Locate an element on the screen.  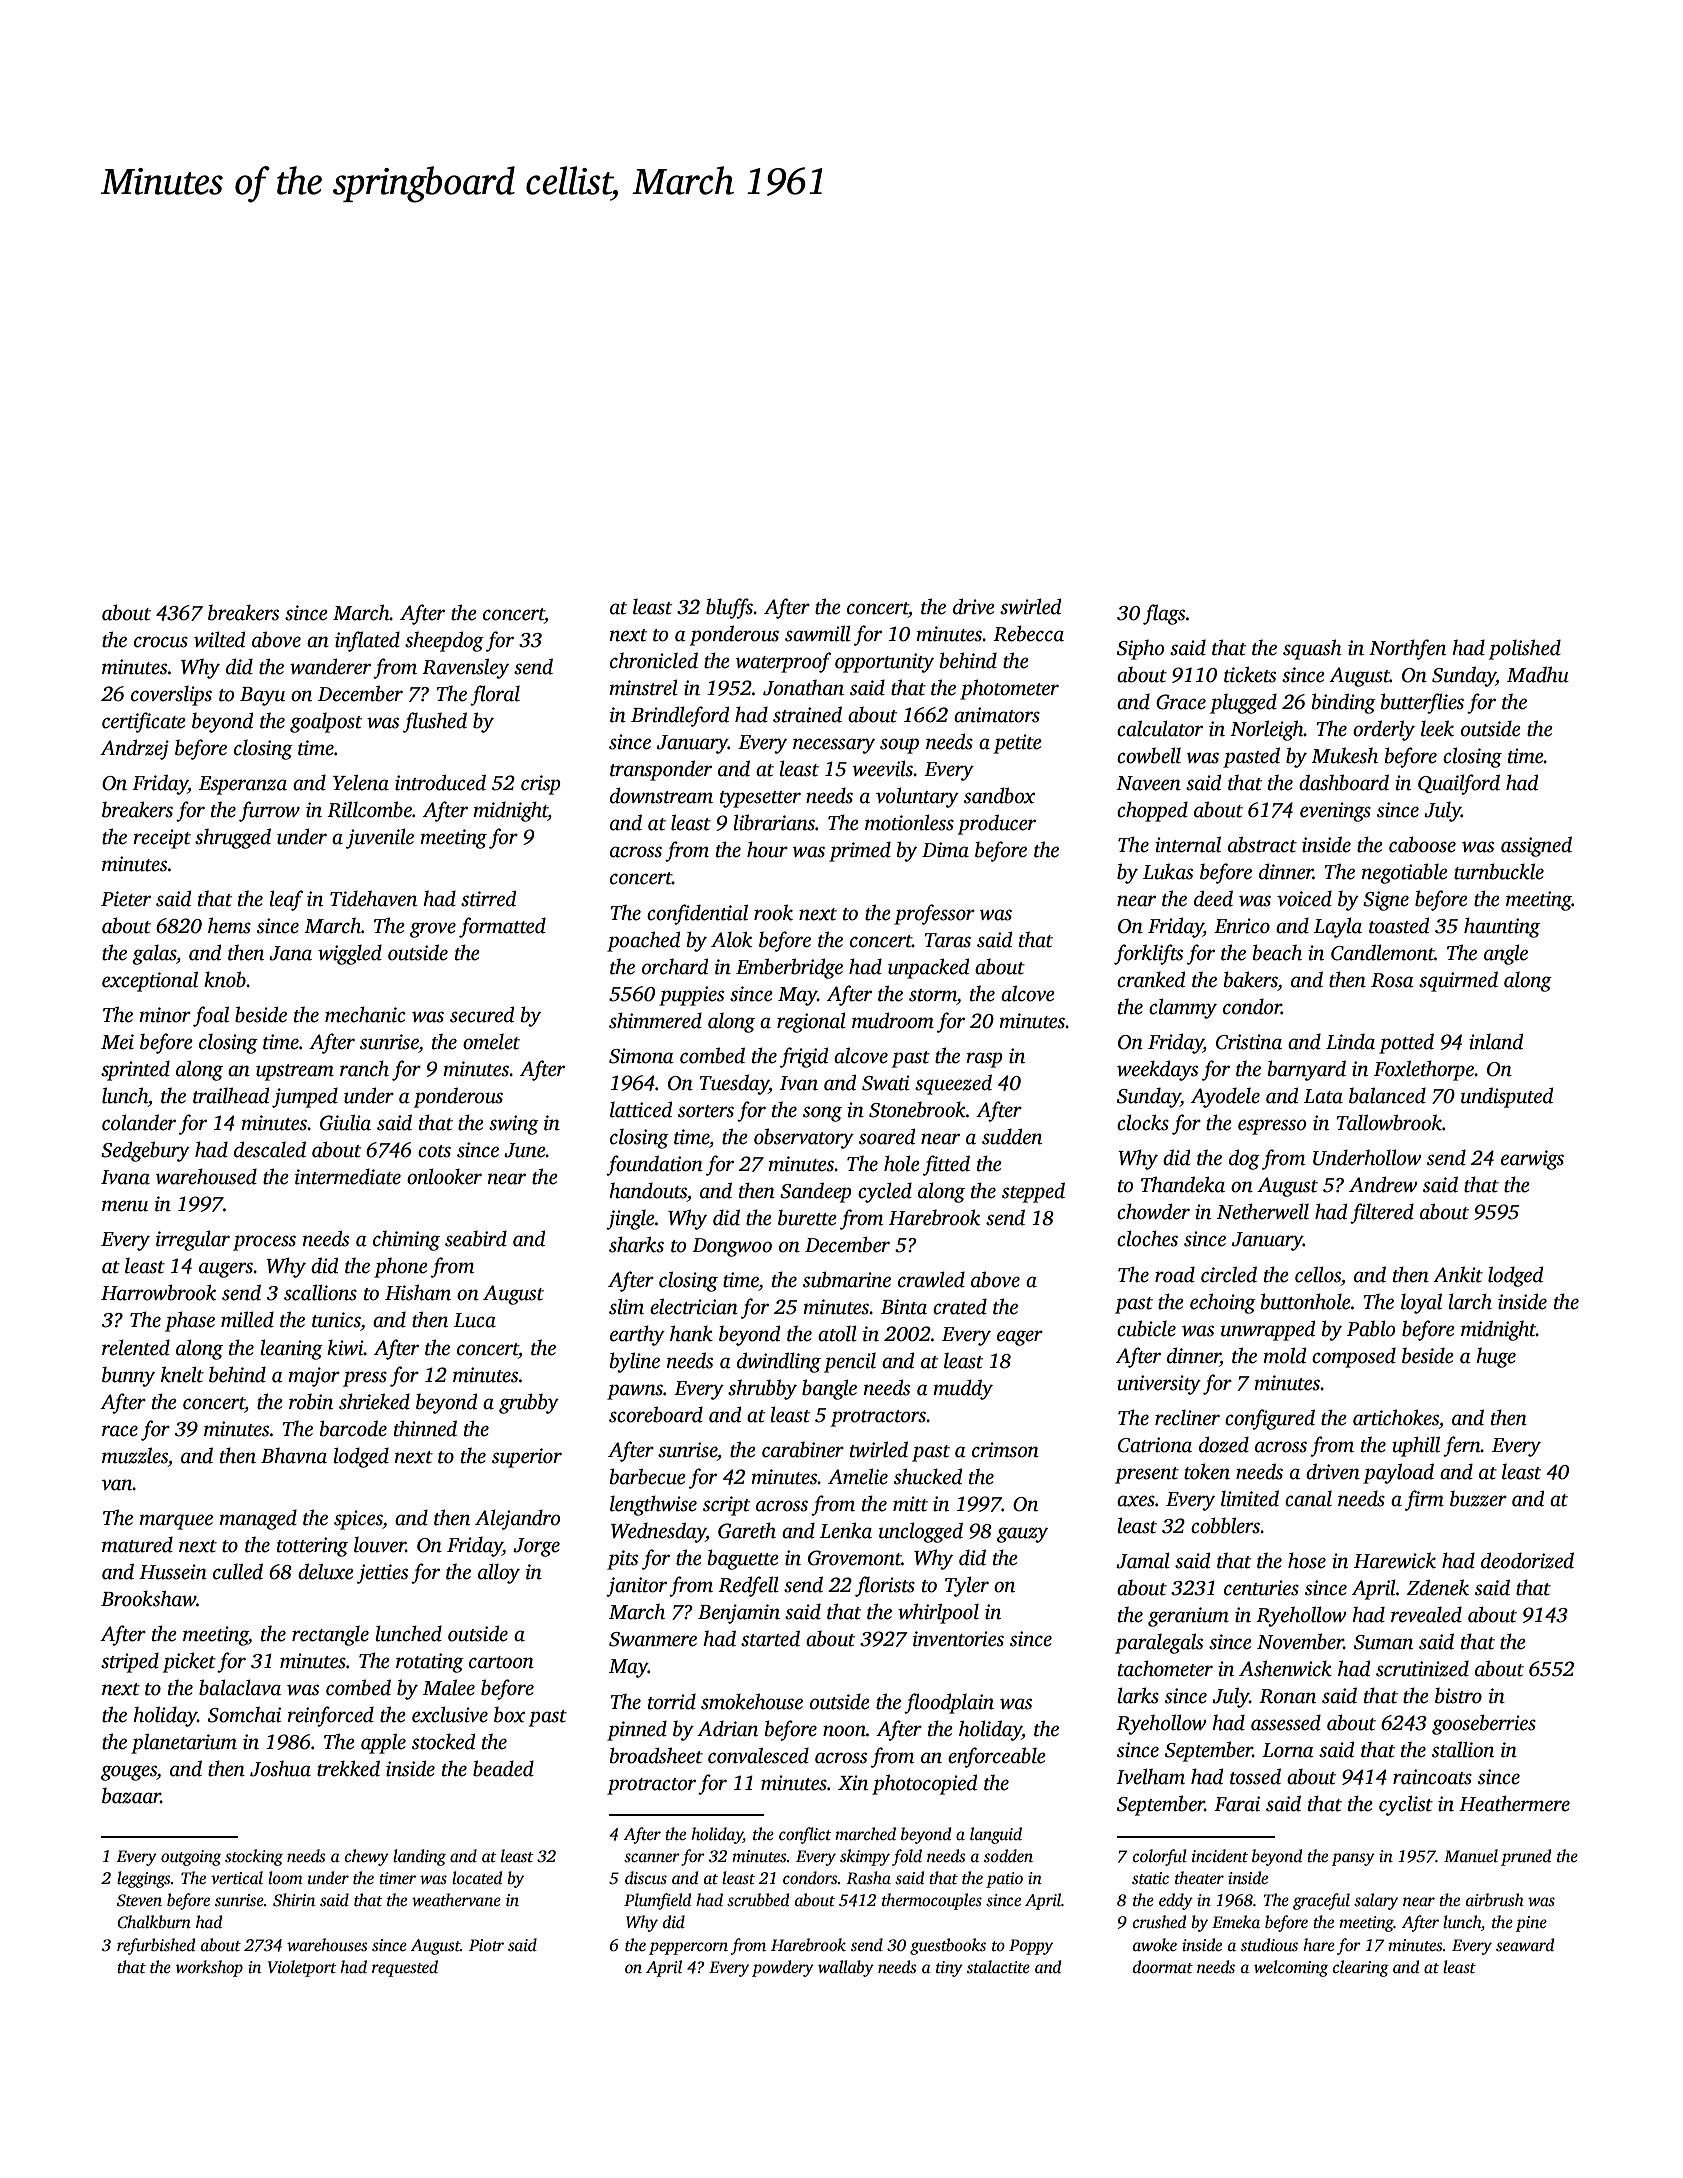
beach is located at coordinates (1277, 952).
